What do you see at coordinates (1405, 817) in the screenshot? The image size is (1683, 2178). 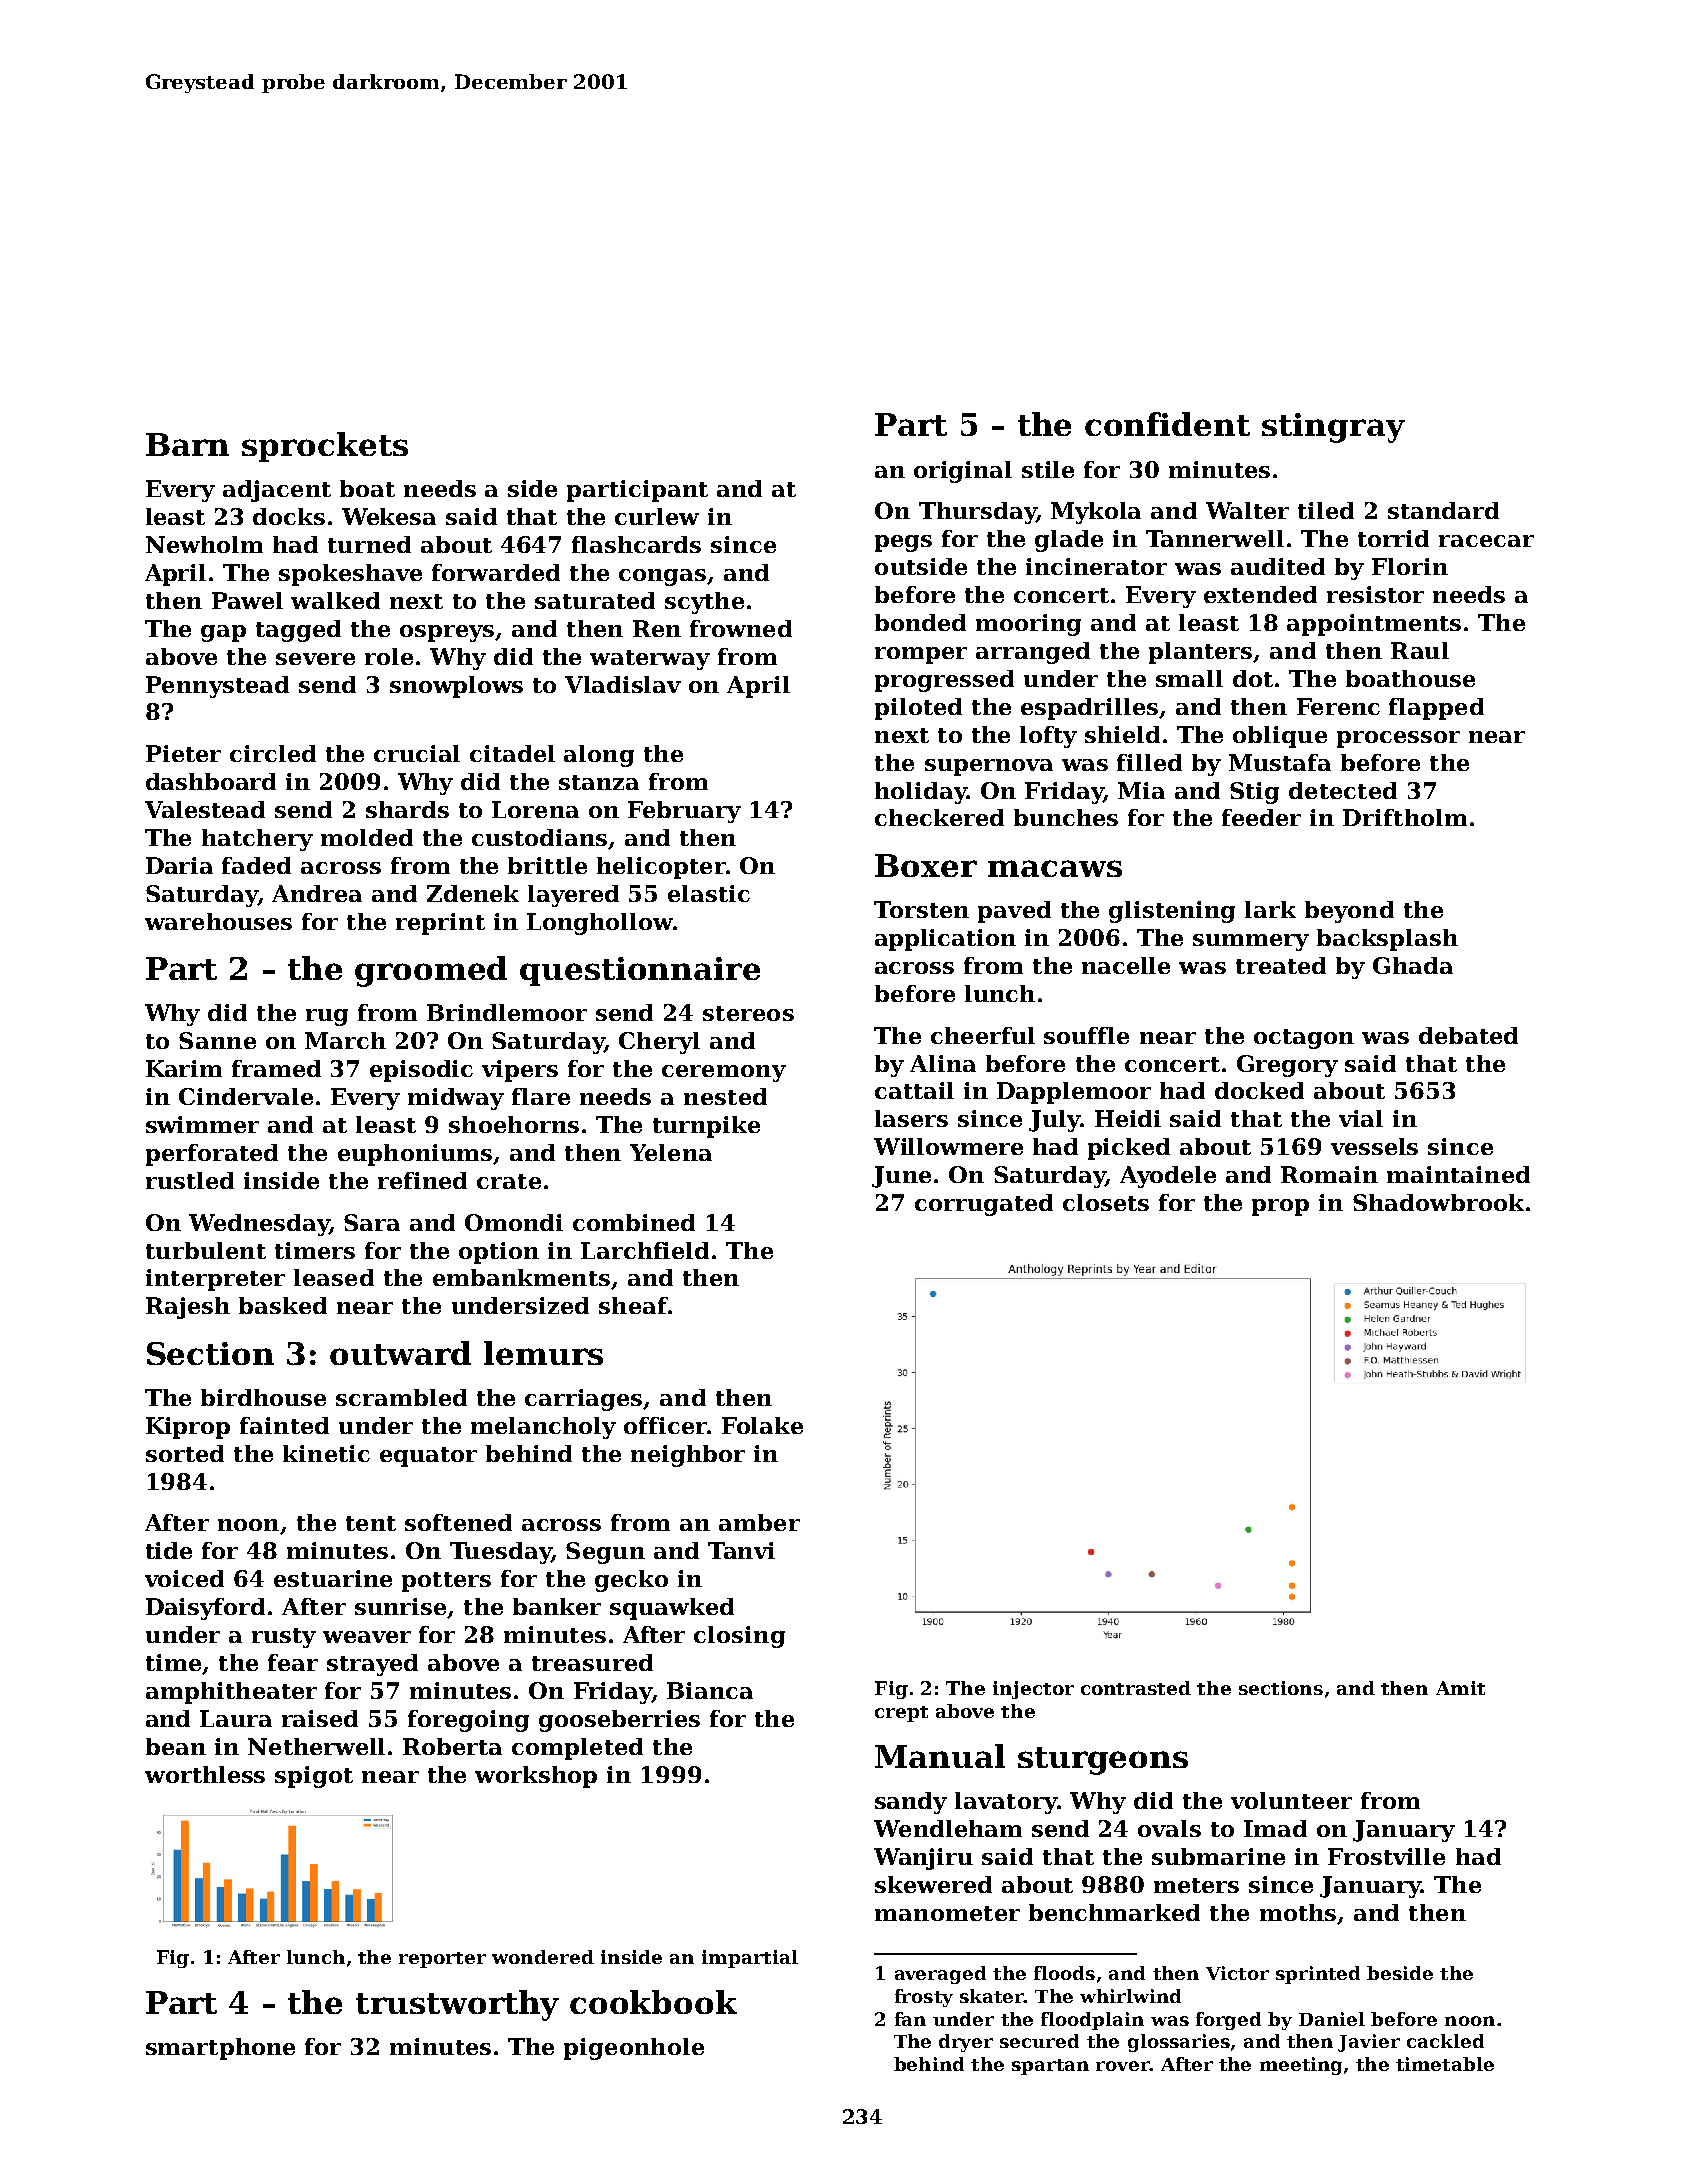 I see `Driftholm` at bounding box center [1405, 817].
